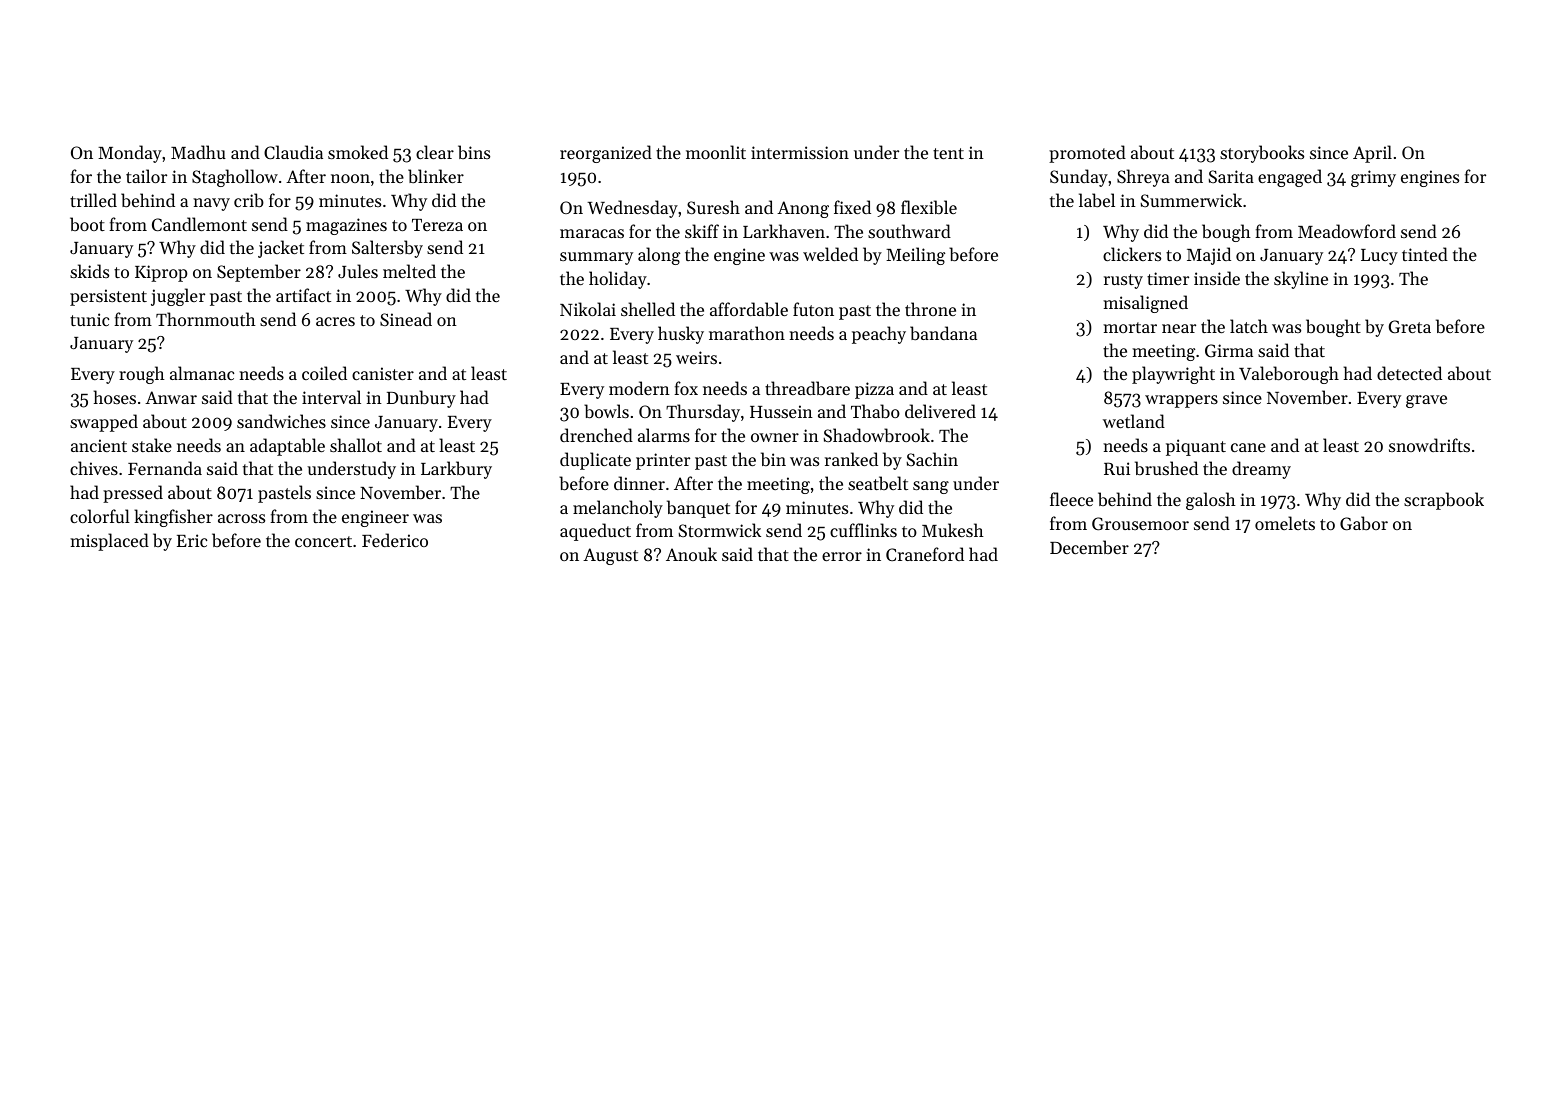 The width and height of the screenshot is (1562, 1104). I want to click on modern, so click(639, 388).
